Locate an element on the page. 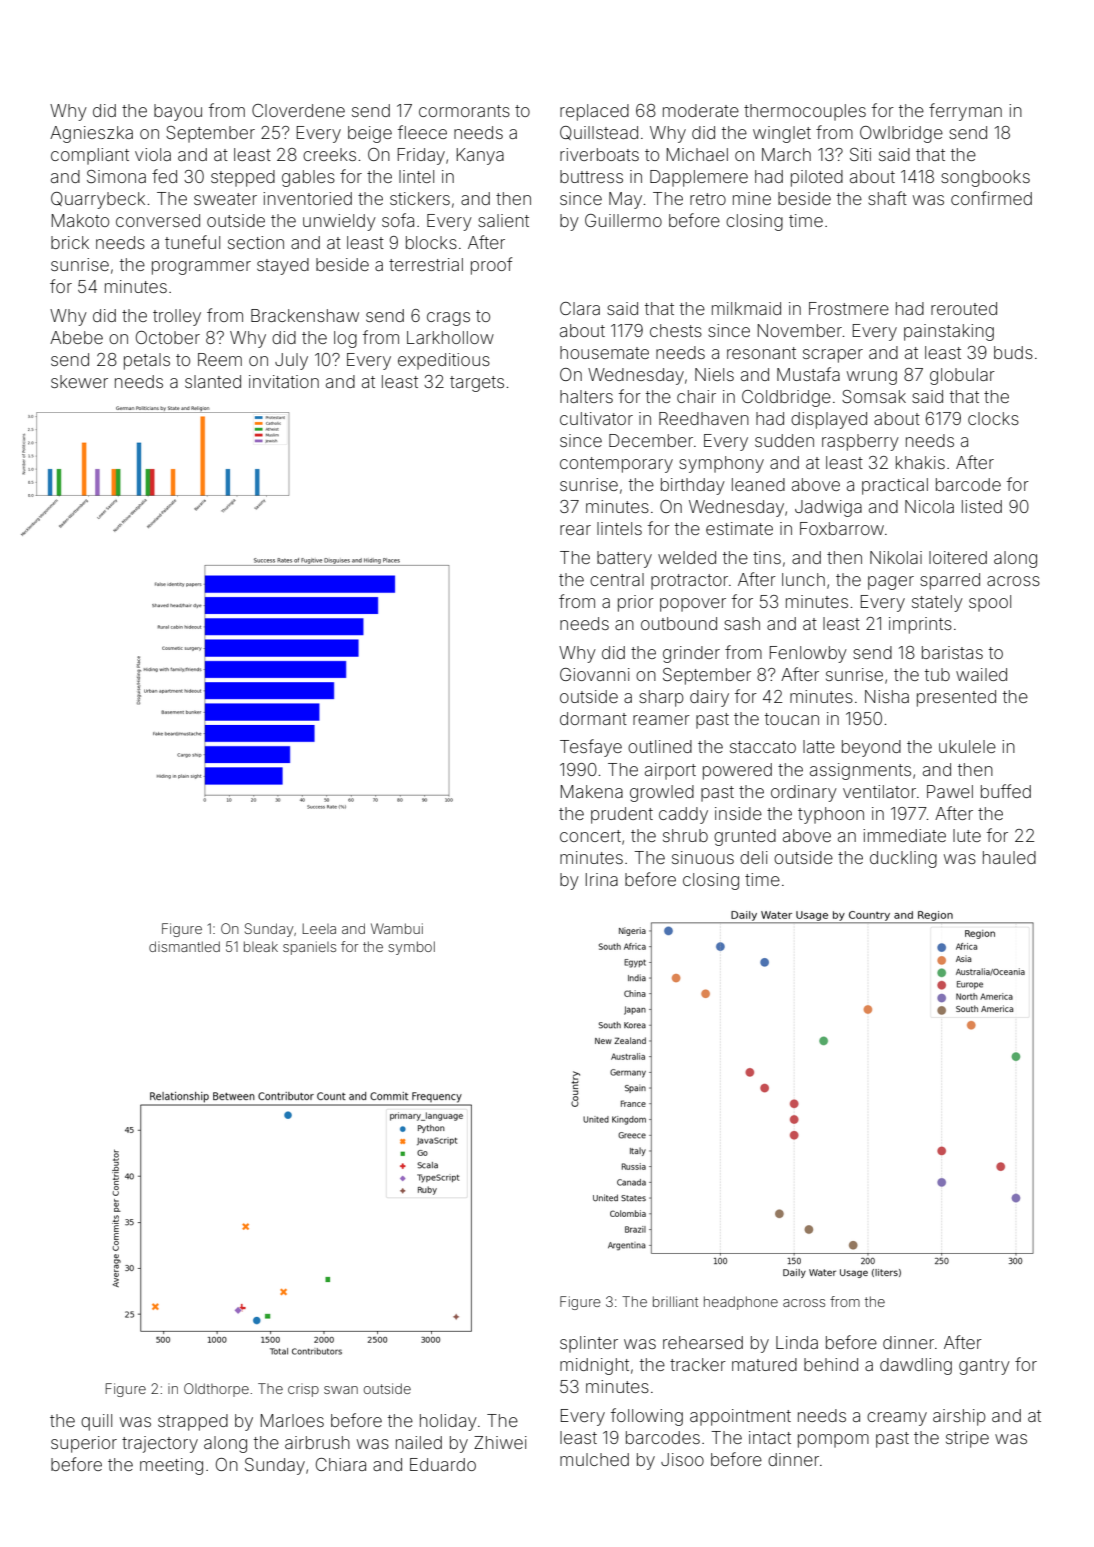 The width and height of the image is (1094, 1547). gantry is located at coordinates (984, 1367).
